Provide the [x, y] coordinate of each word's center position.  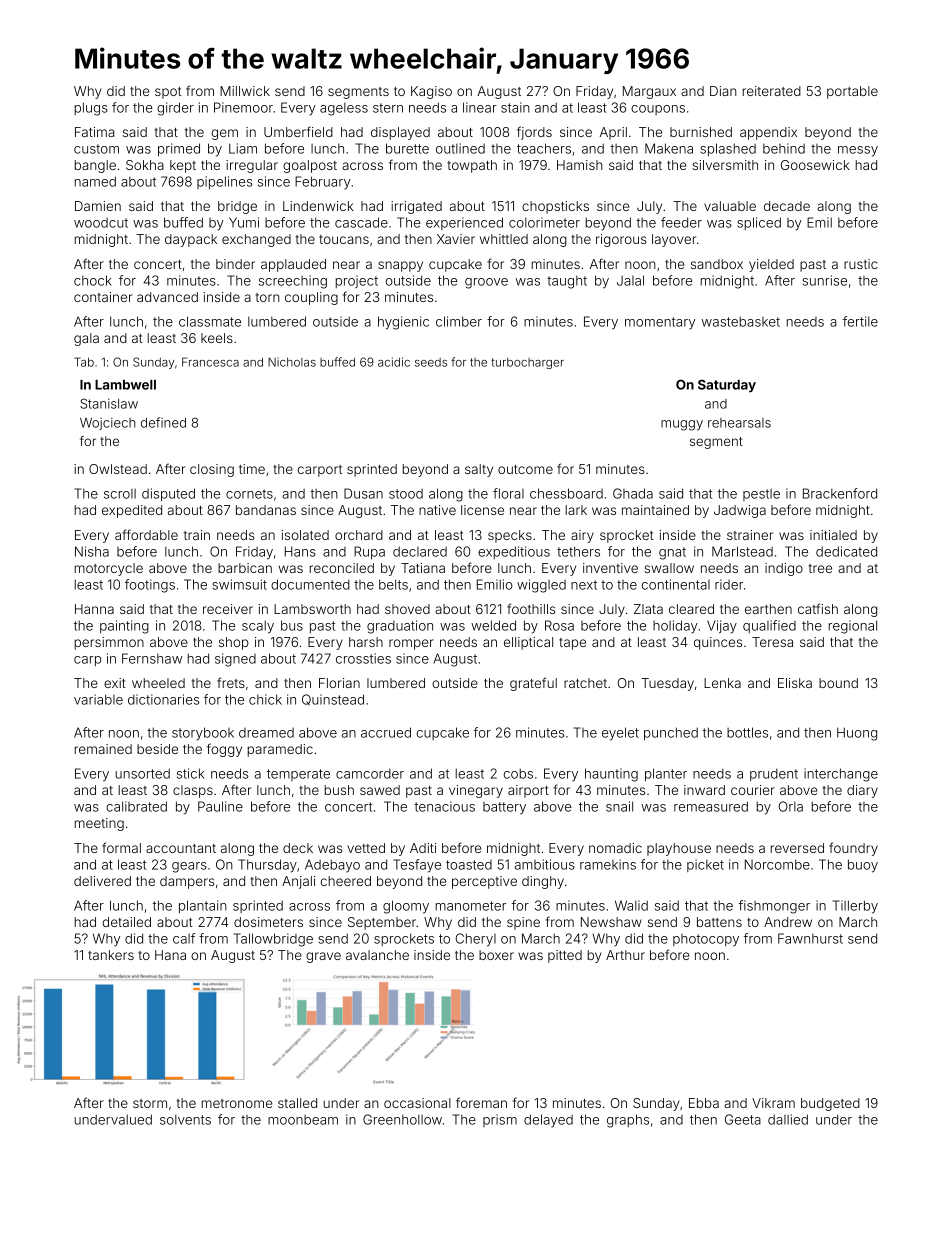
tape [572, 644]
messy [858, 151]
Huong [857, 734]
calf [184, 938]
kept [183, 166]
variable [98, 699]
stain [515, 107]
